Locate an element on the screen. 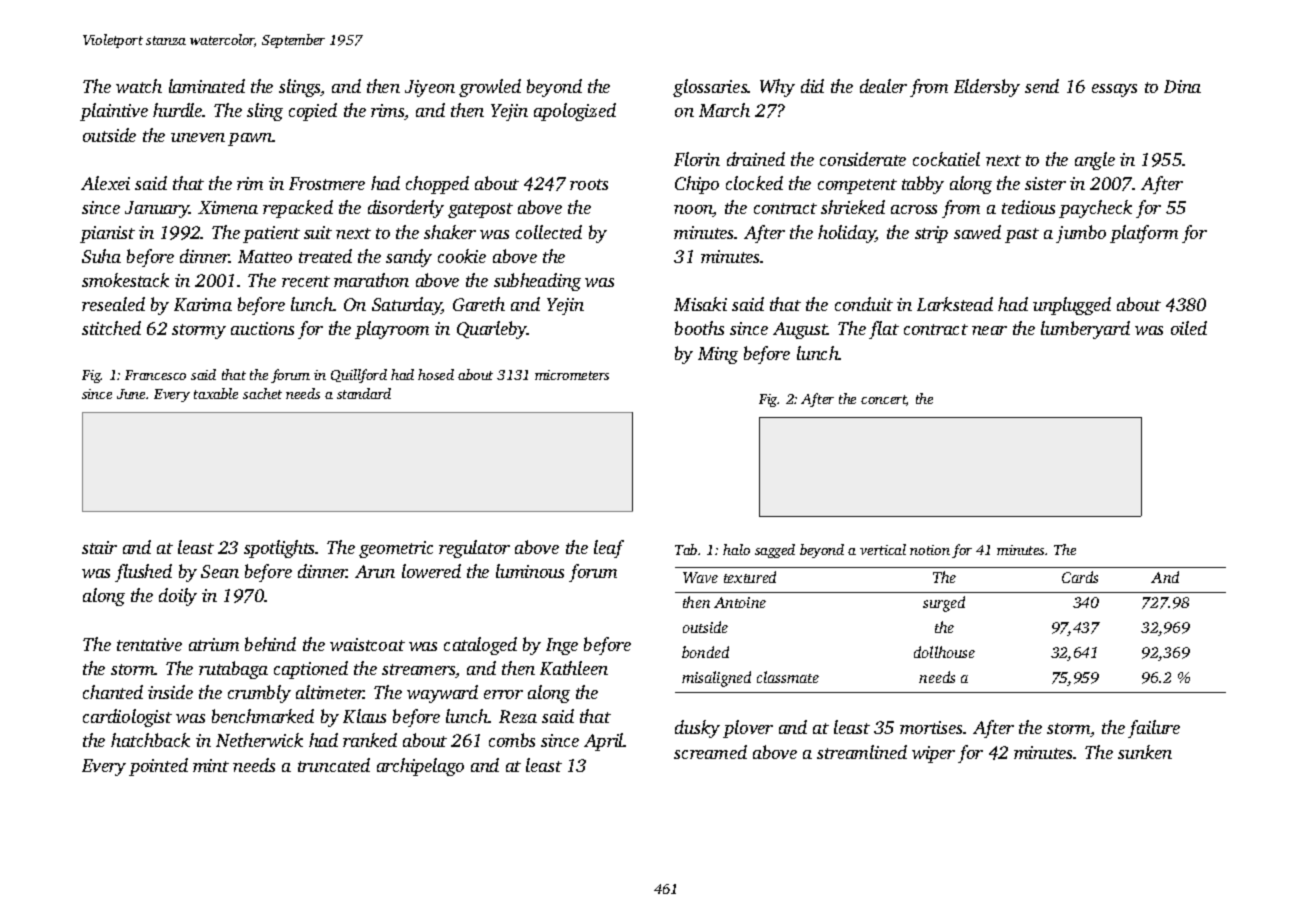 The image size is (1308, 924). micrometers is located at coordinates (572, 375).
